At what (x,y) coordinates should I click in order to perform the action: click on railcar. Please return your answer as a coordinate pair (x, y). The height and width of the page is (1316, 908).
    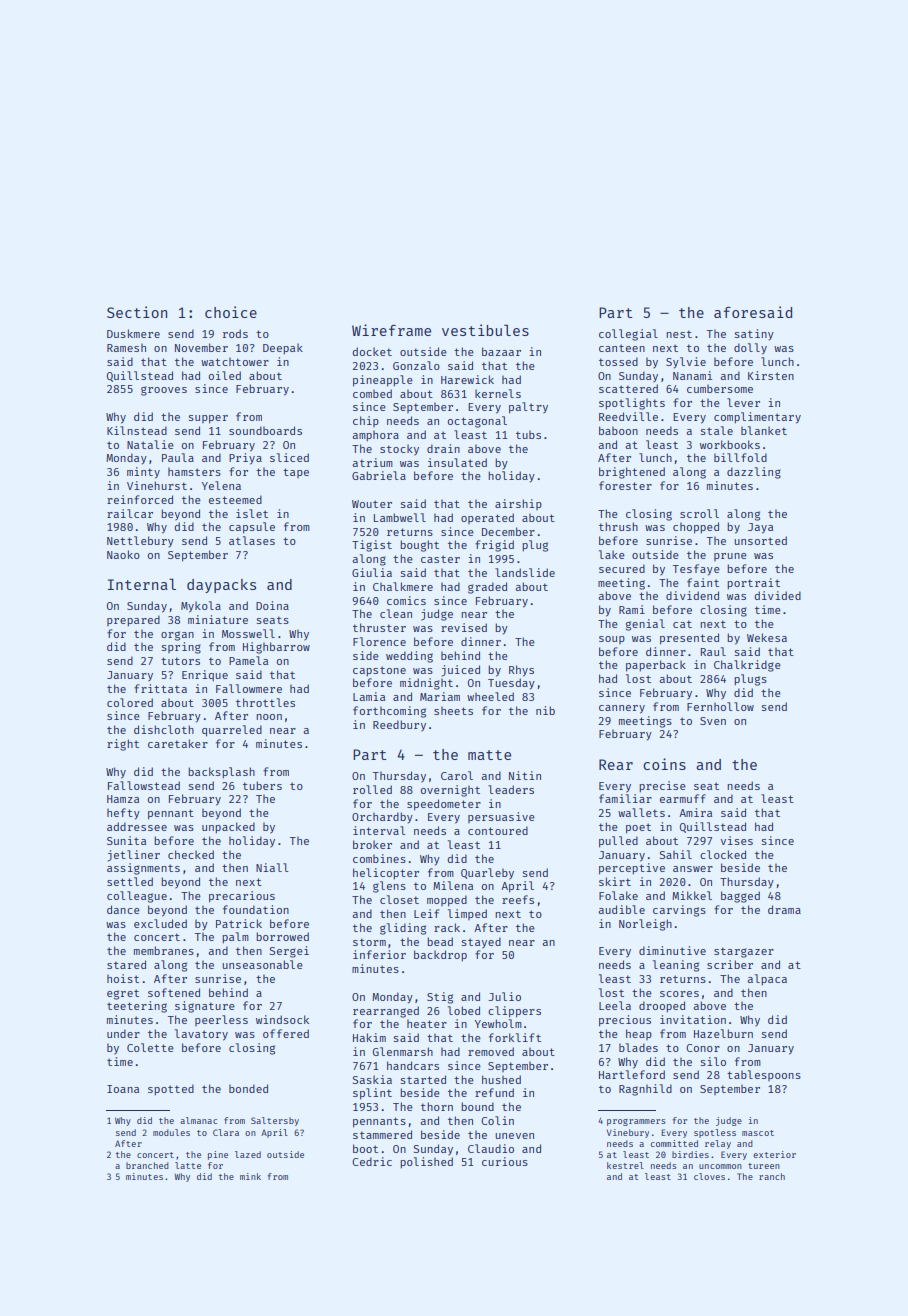
    Looking at the image, I should click on (130, 513).
